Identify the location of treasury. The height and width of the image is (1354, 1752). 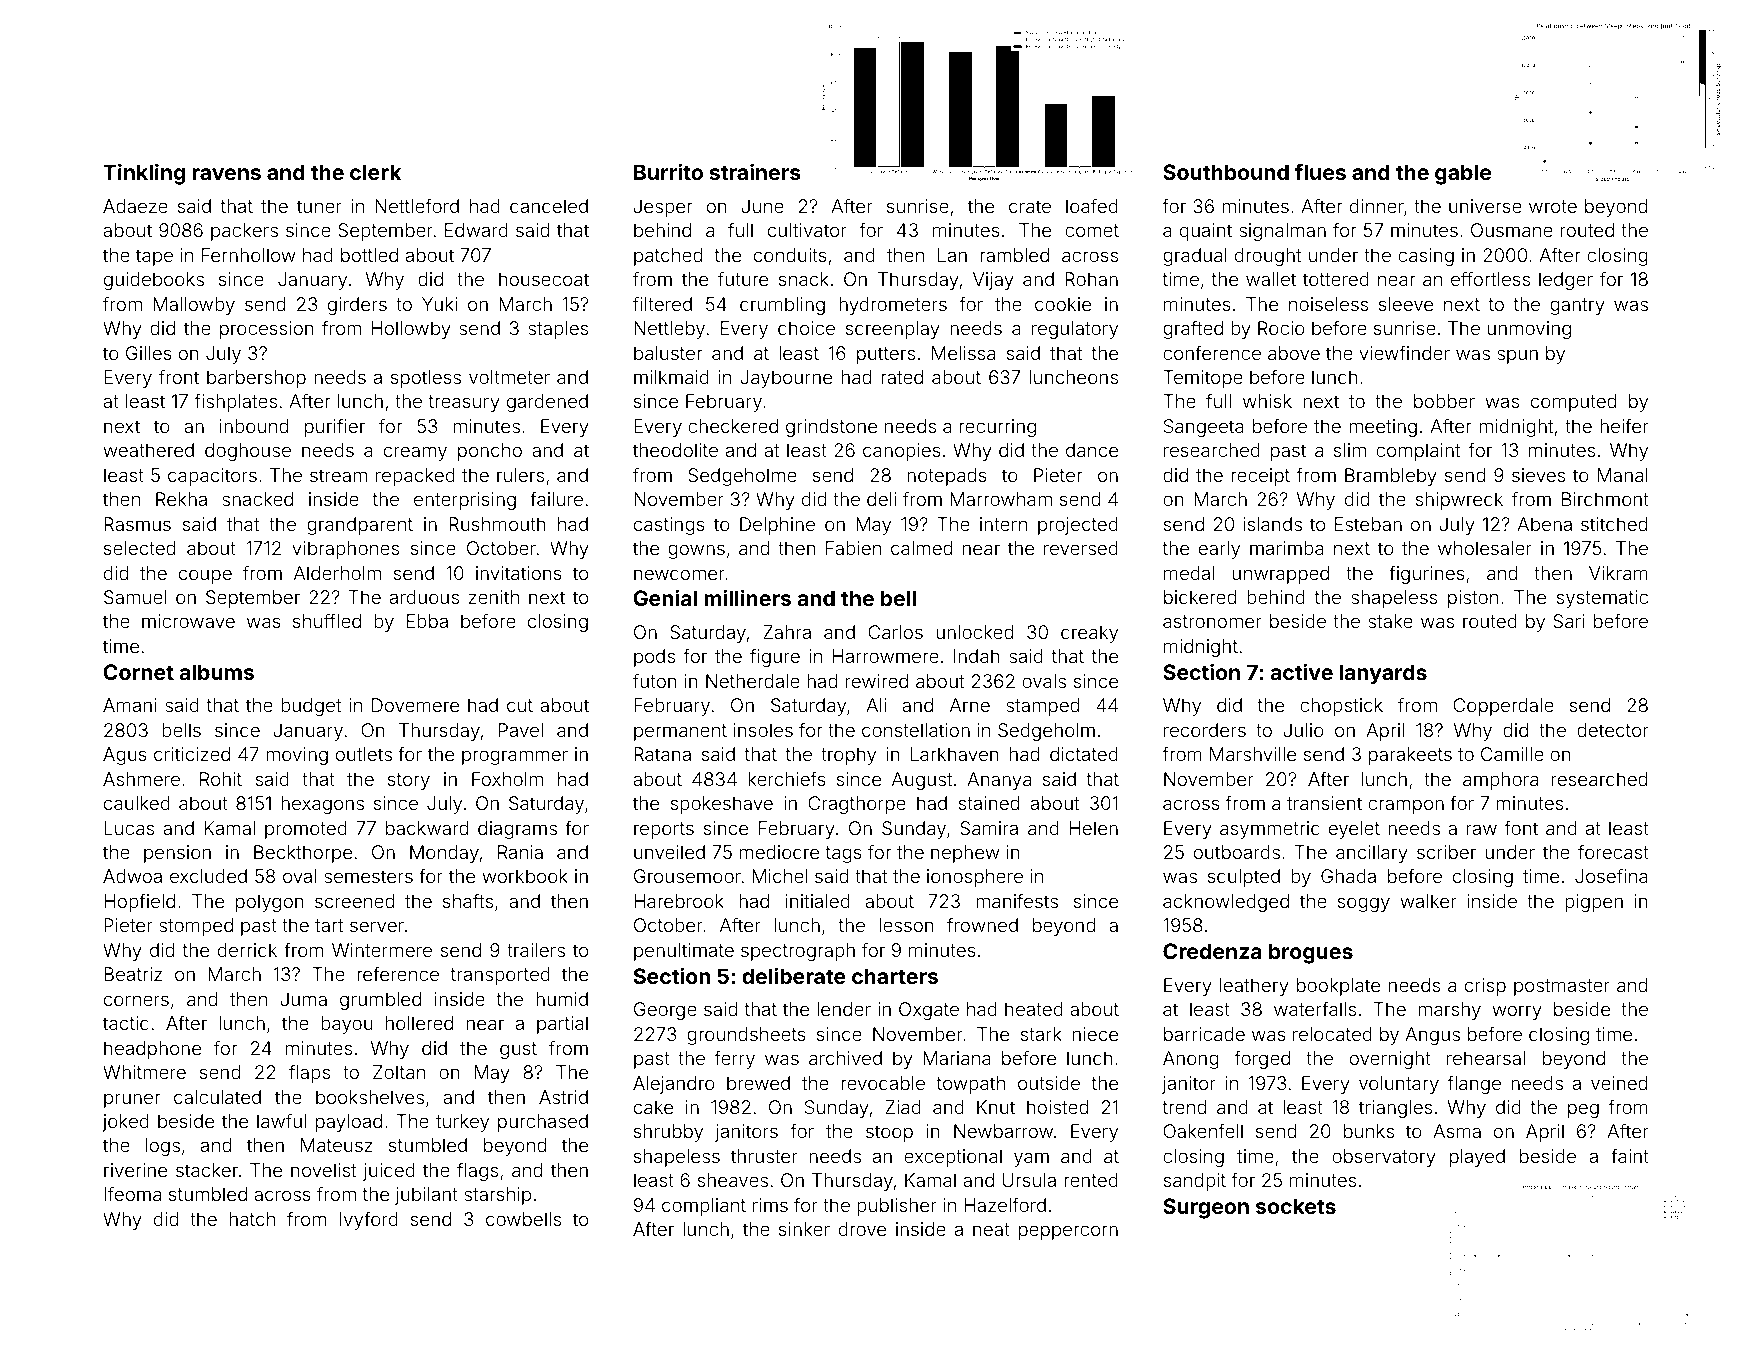
(464, 403).
